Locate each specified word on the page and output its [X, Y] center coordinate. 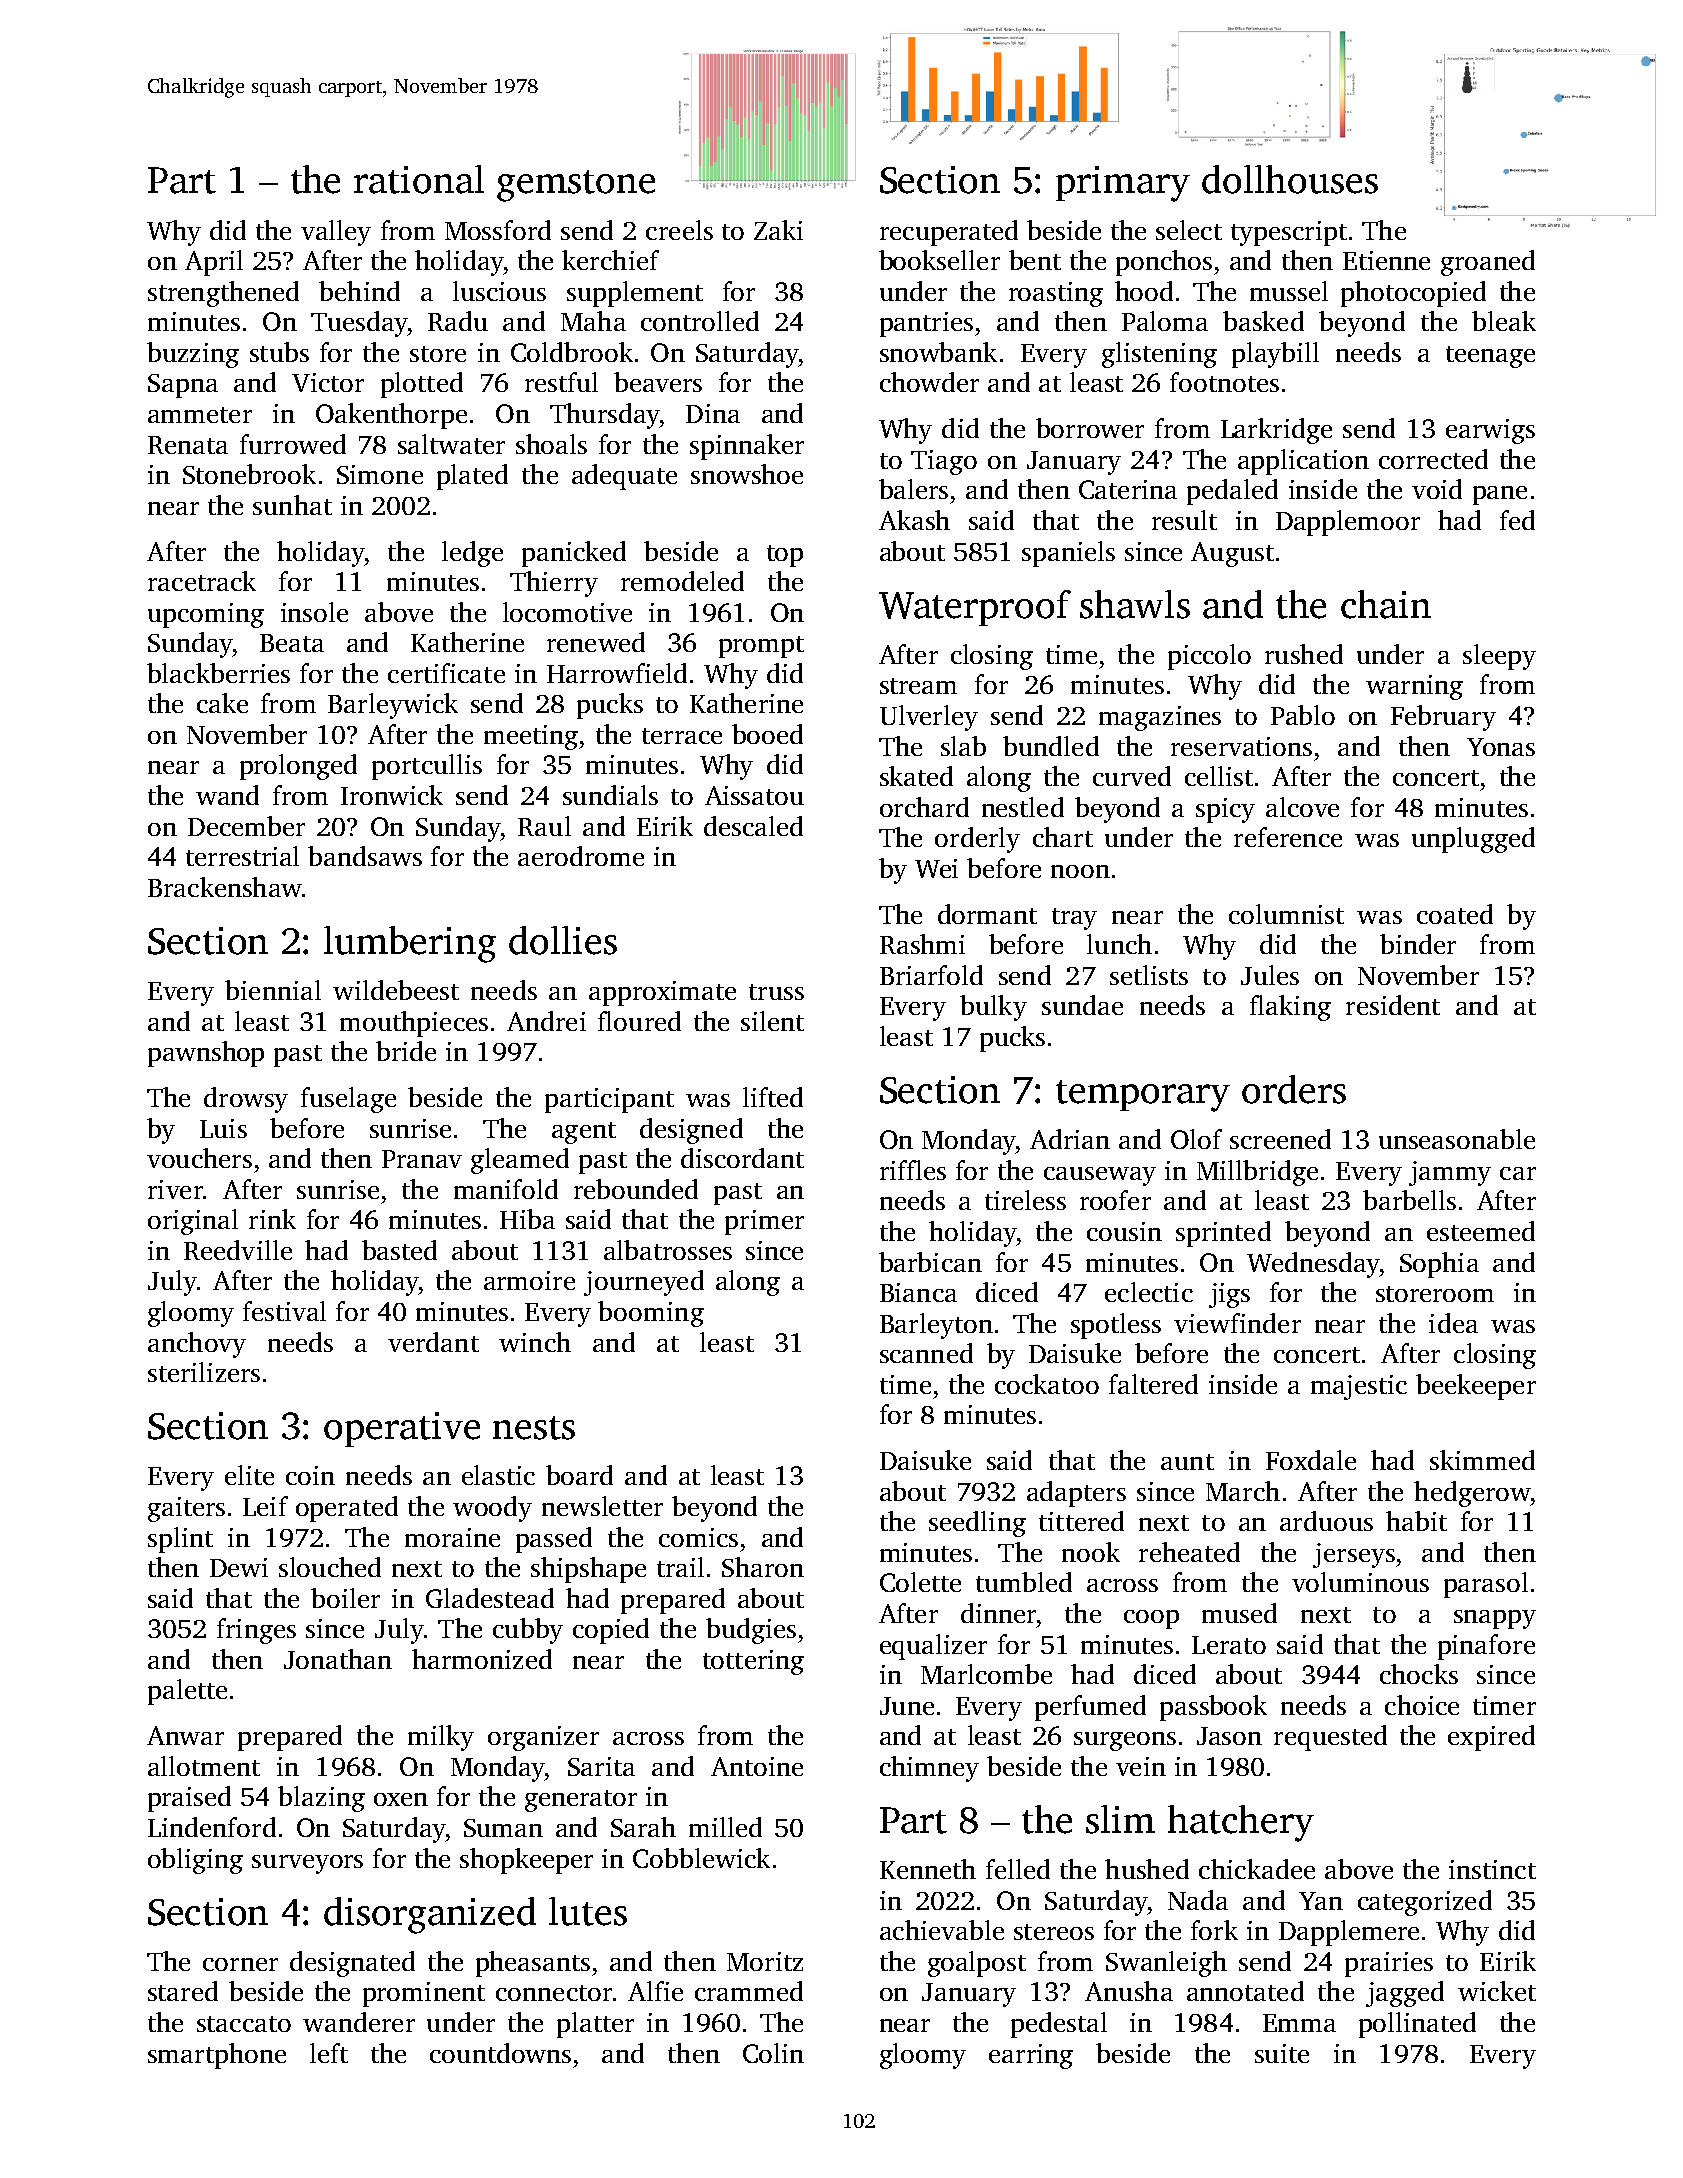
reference [1288, 837]
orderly [977, 840]
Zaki [778, 230]
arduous [1326, 1521]
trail [680, 1567]
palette [187, 1692]
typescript [1289, 233]
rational [419, 179]
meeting [531, 737]
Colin [773, 2053]
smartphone [217, 2056]
